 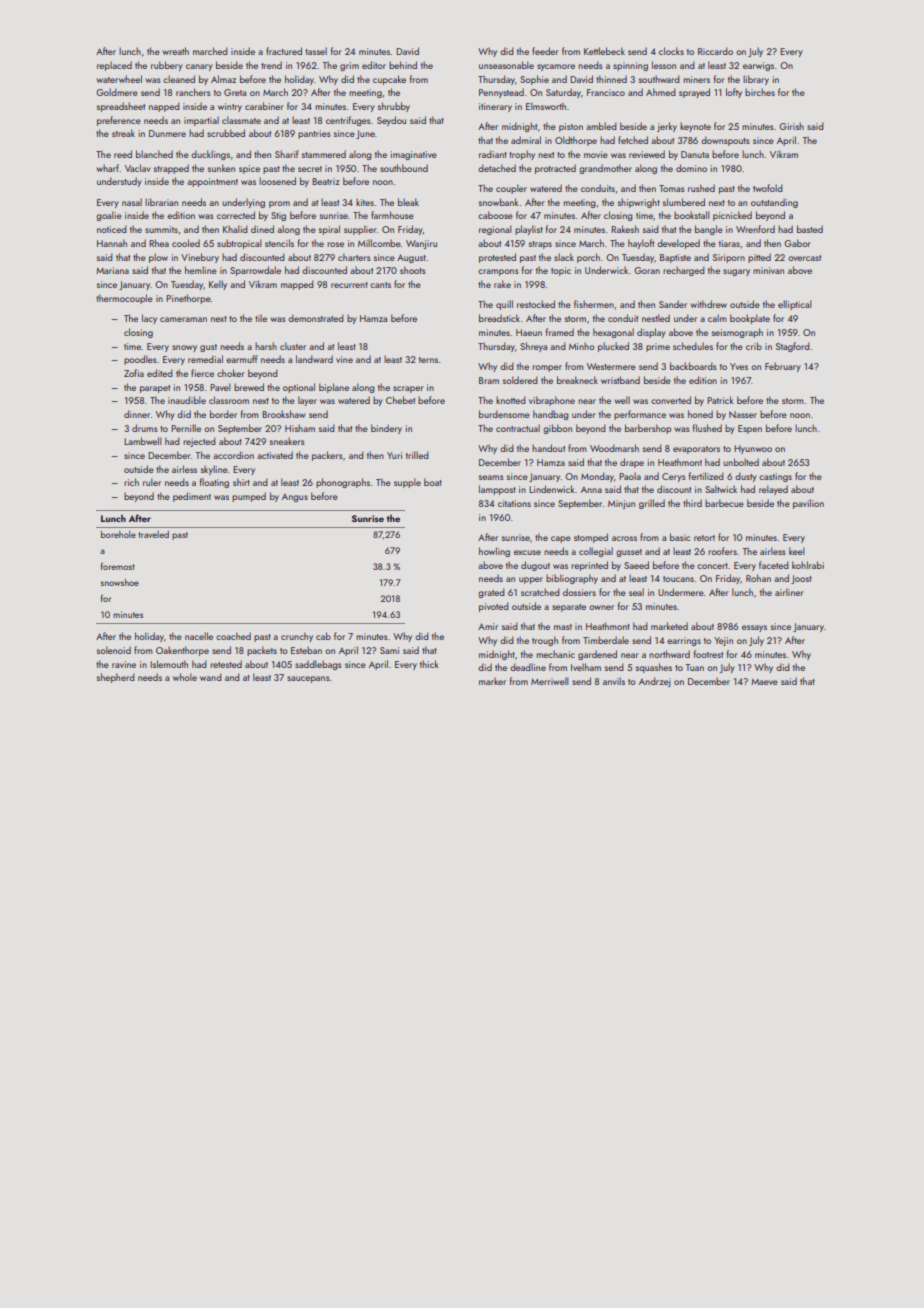 I want to click on upper, so click(x=531, y=580).
